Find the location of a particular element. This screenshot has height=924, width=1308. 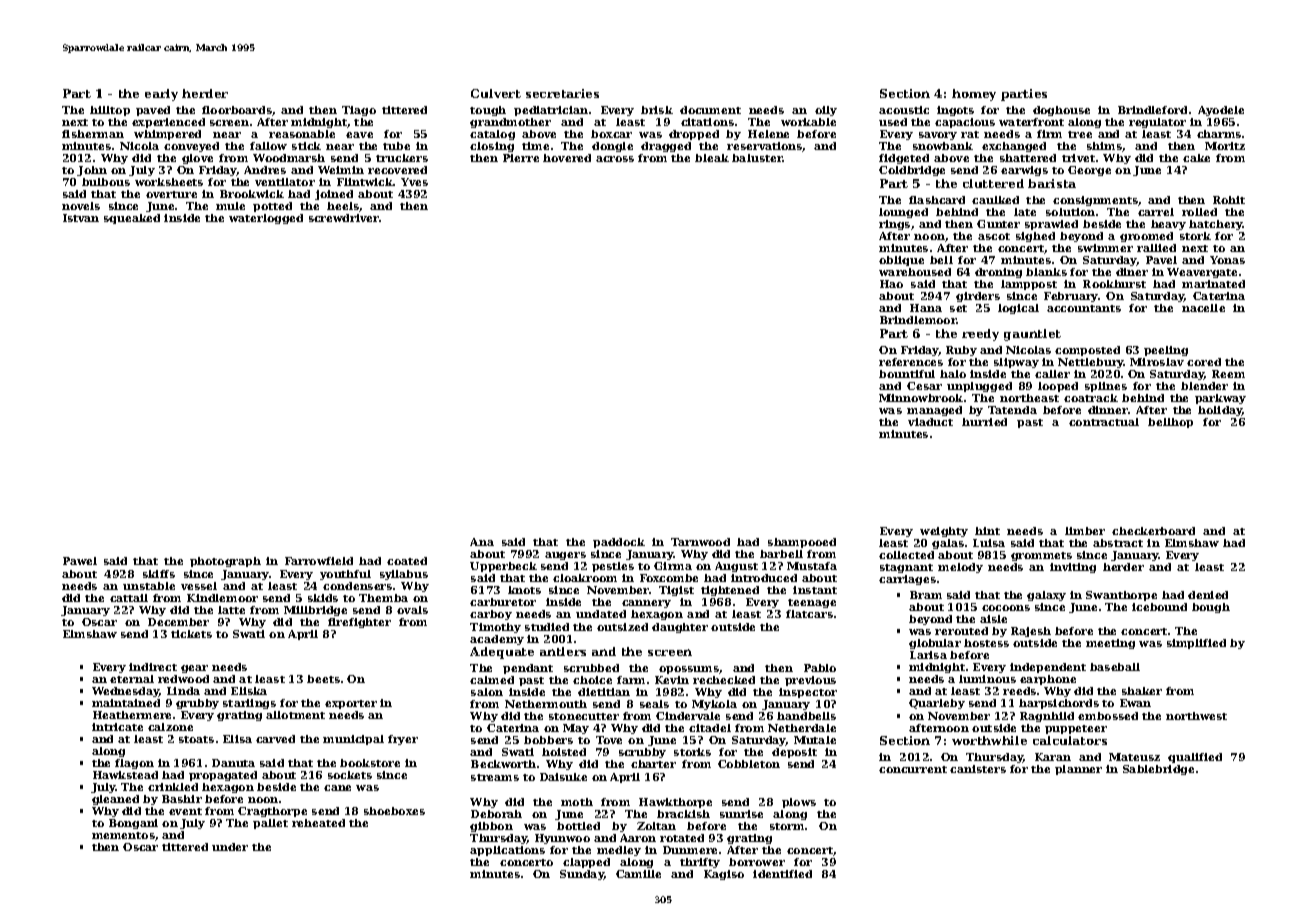

groomed is located at coordinates (1146, 237).
